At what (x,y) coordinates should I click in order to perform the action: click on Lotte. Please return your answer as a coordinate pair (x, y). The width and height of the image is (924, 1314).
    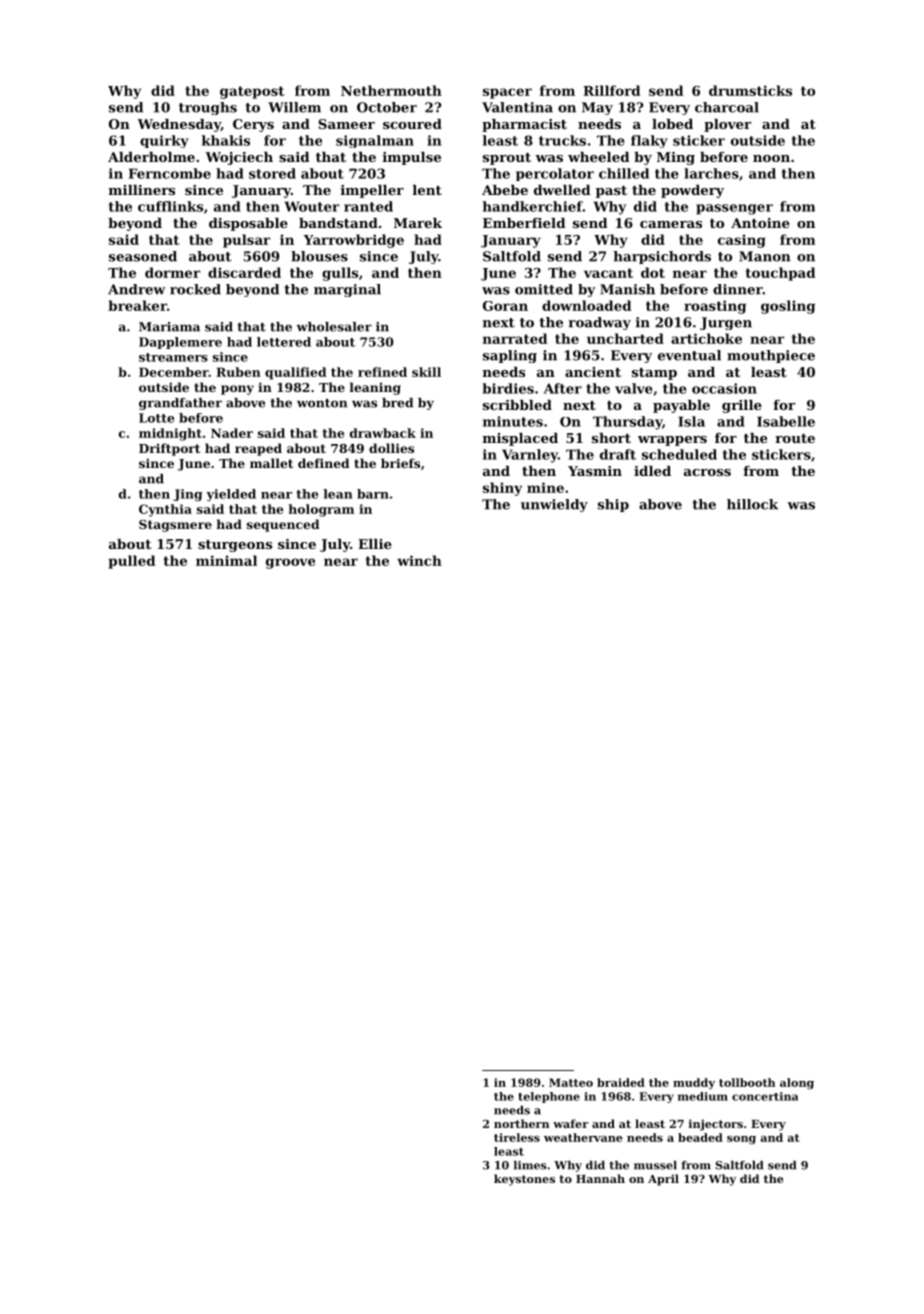
    Looking at the image, I should click on (156, 418).
